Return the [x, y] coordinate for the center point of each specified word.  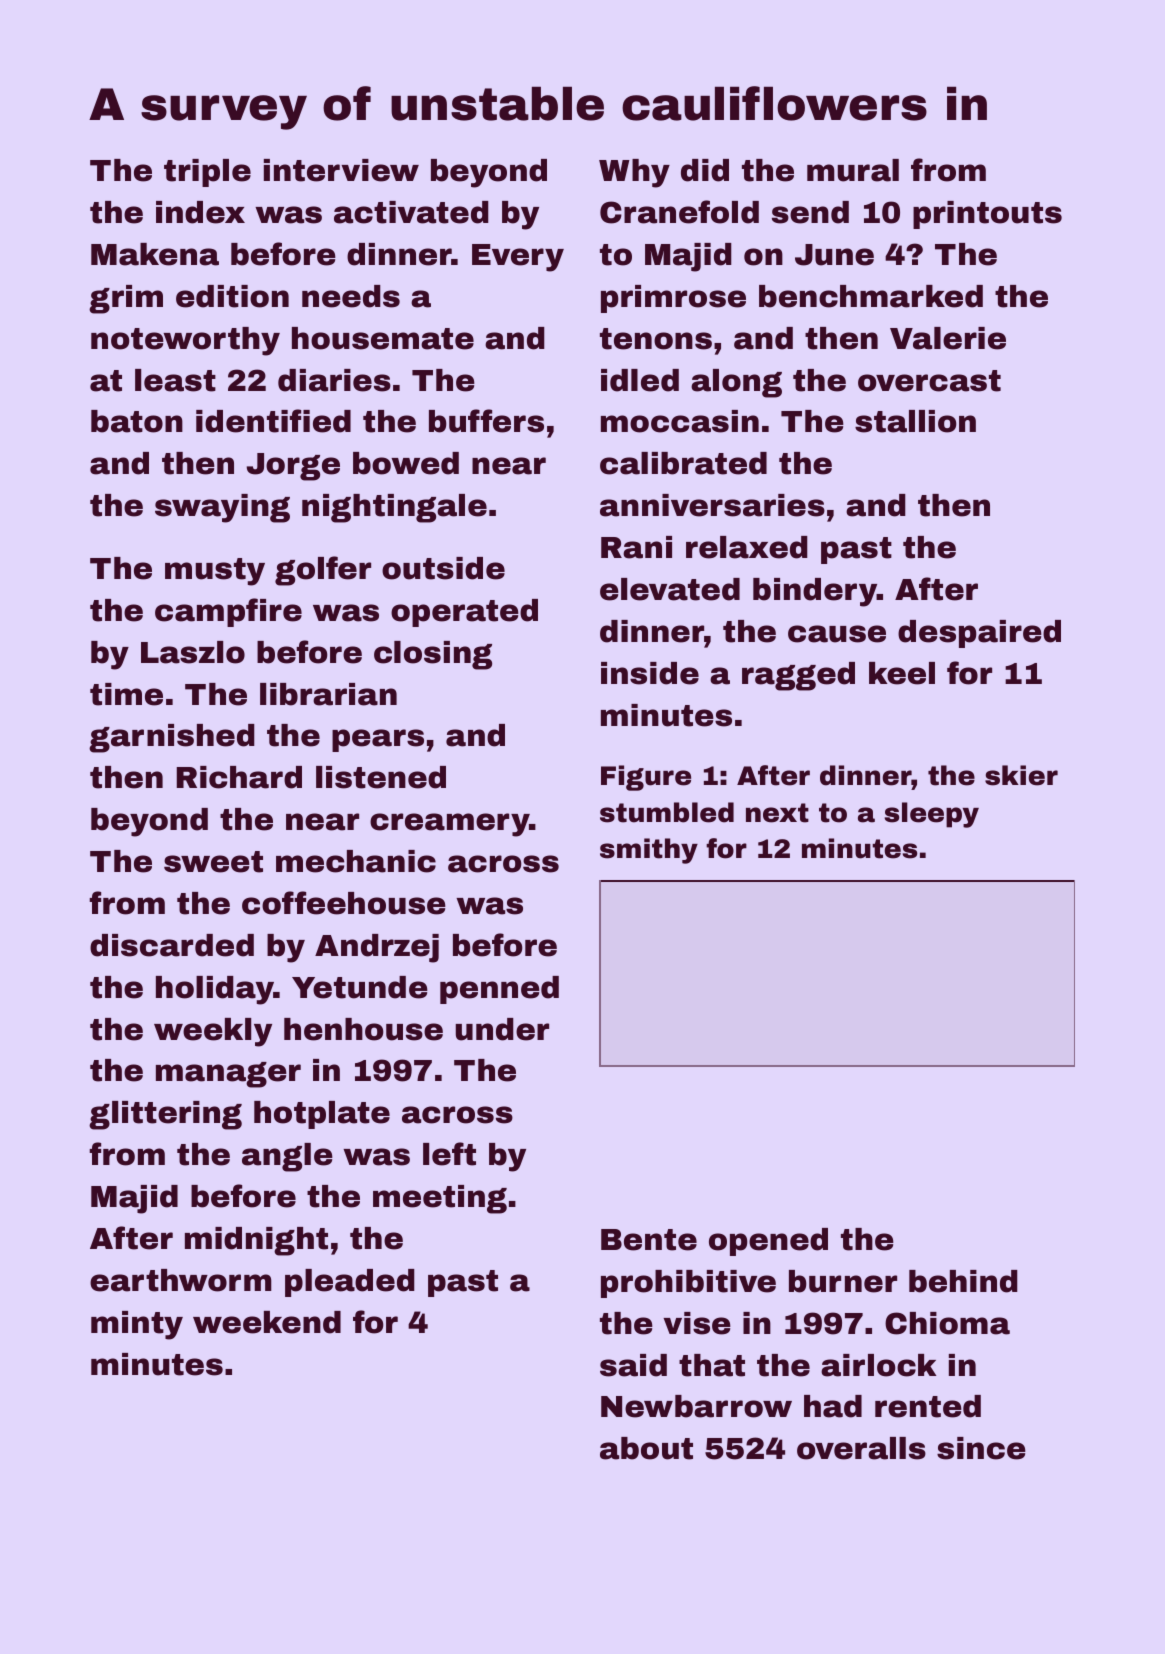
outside [443, 568]
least [175, 380]
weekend [267, 1322]
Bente [649, 1240]
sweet [213, 862]
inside [650, 673]
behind [963, 1281]
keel [902, 673]
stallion [915, 421]
